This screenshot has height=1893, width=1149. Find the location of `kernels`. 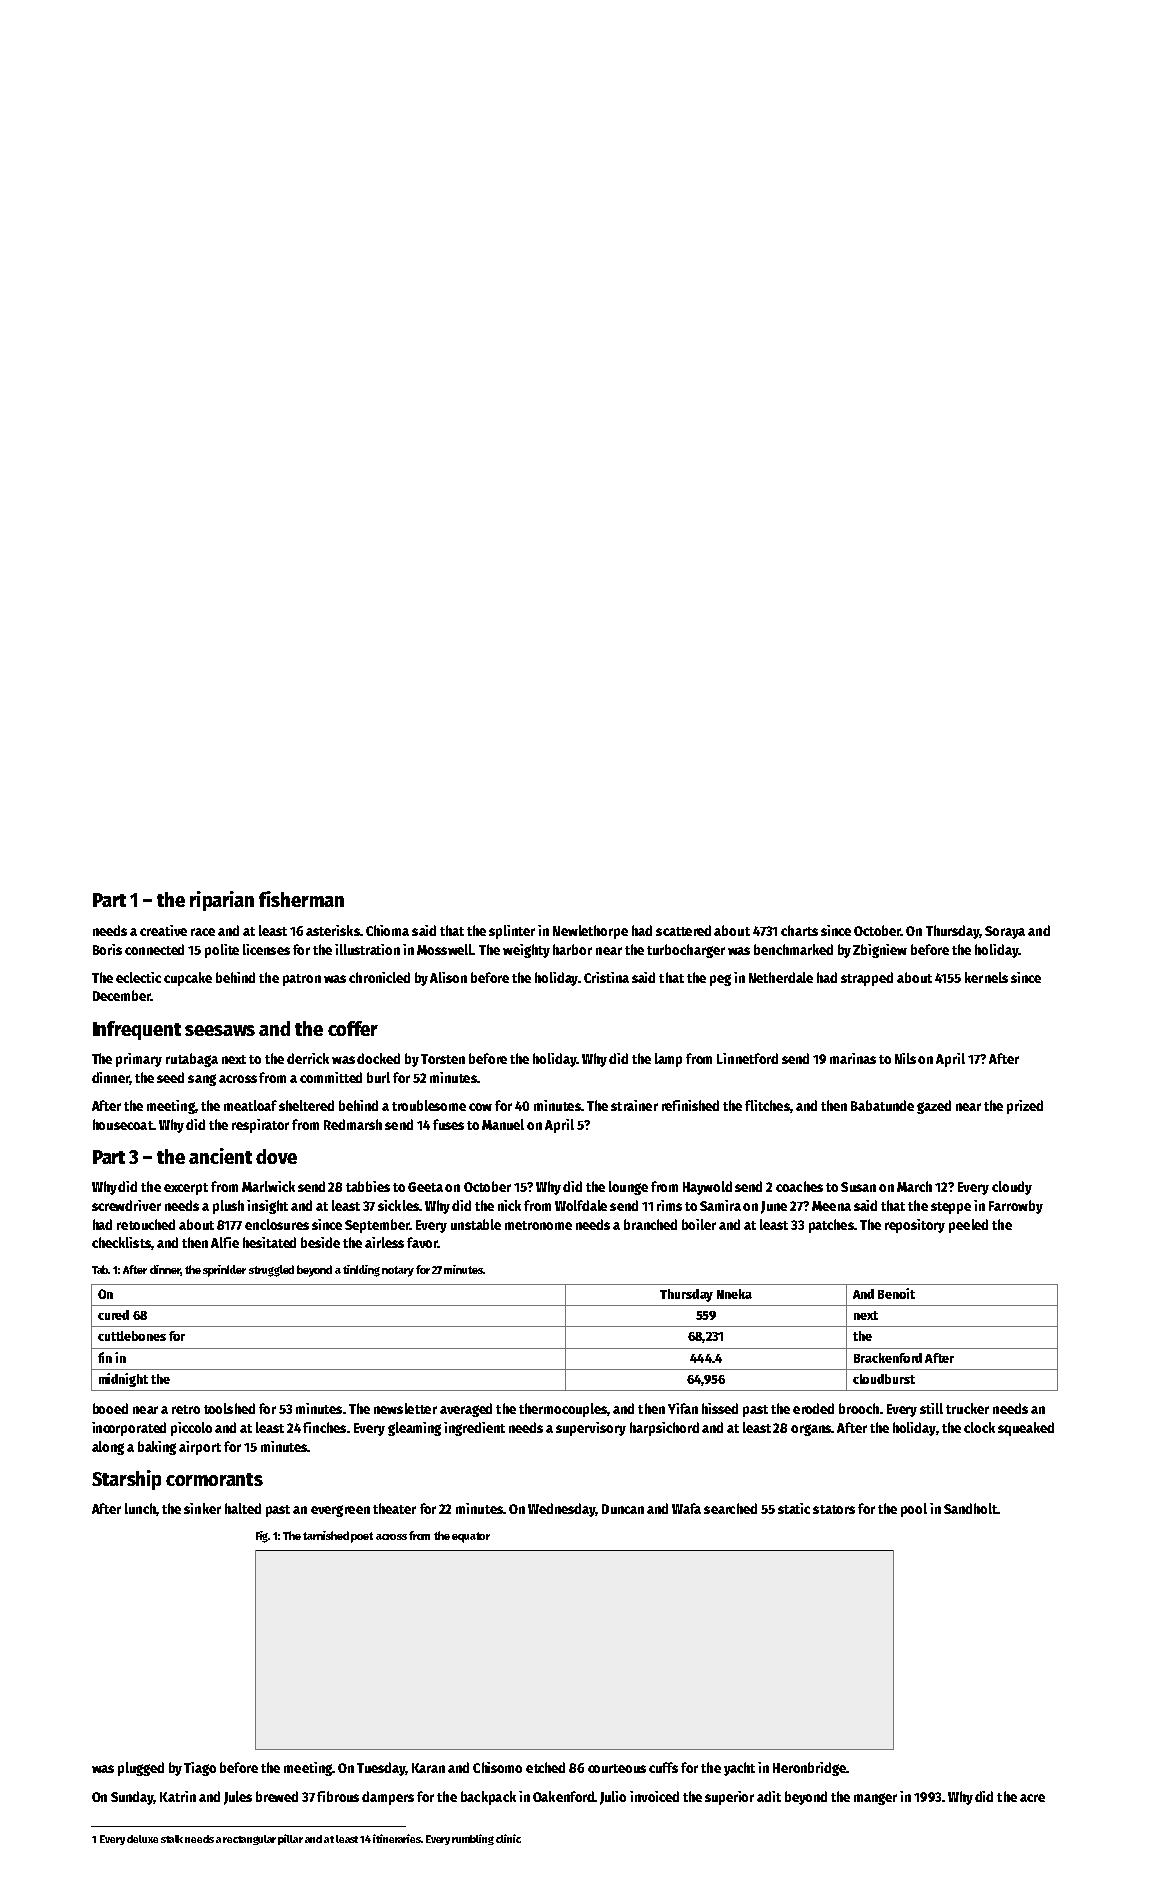

kernels is located at coordinates (986, 977).
